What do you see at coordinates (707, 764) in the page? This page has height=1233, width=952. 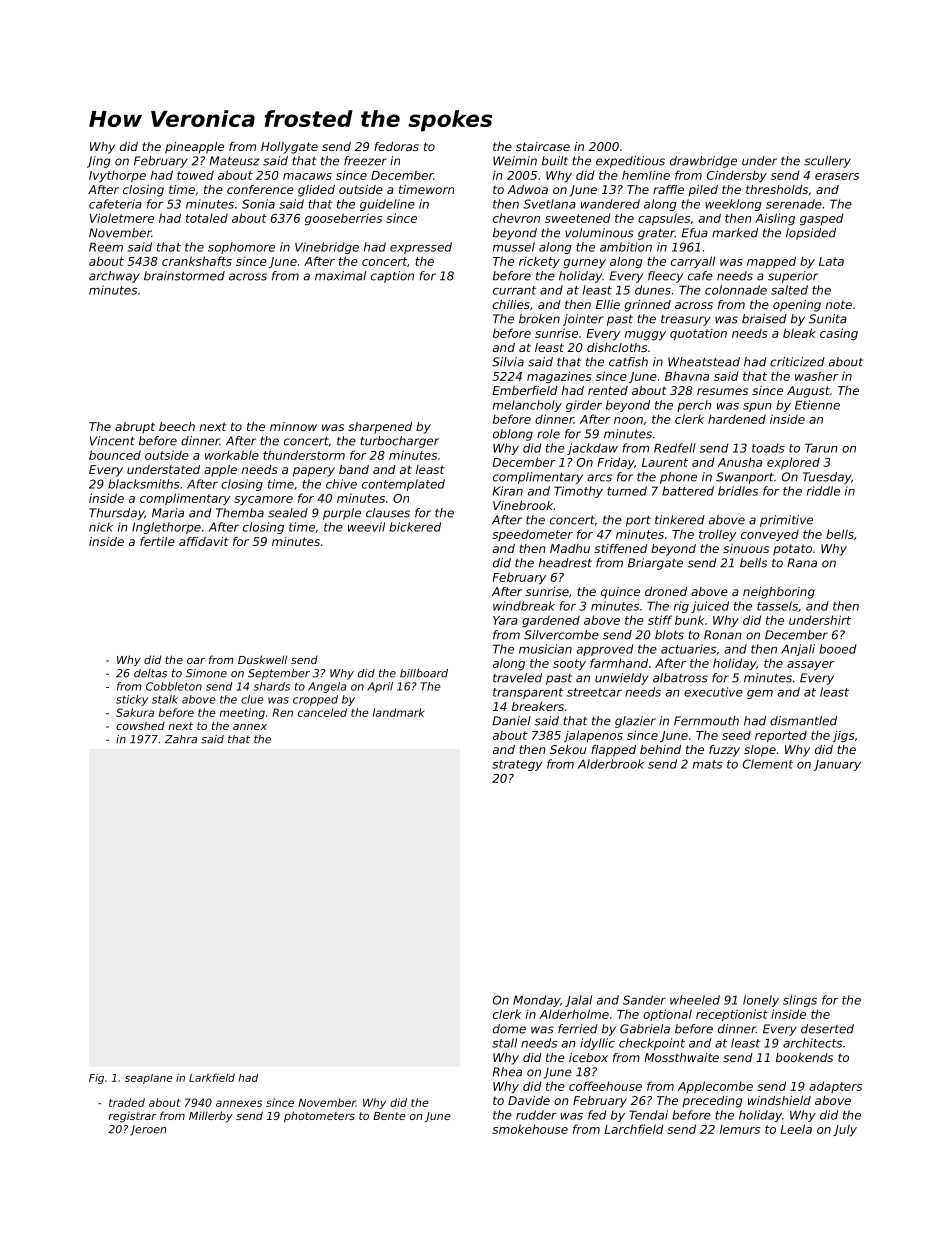 I see `mats` at bounding box center [707, 764].
